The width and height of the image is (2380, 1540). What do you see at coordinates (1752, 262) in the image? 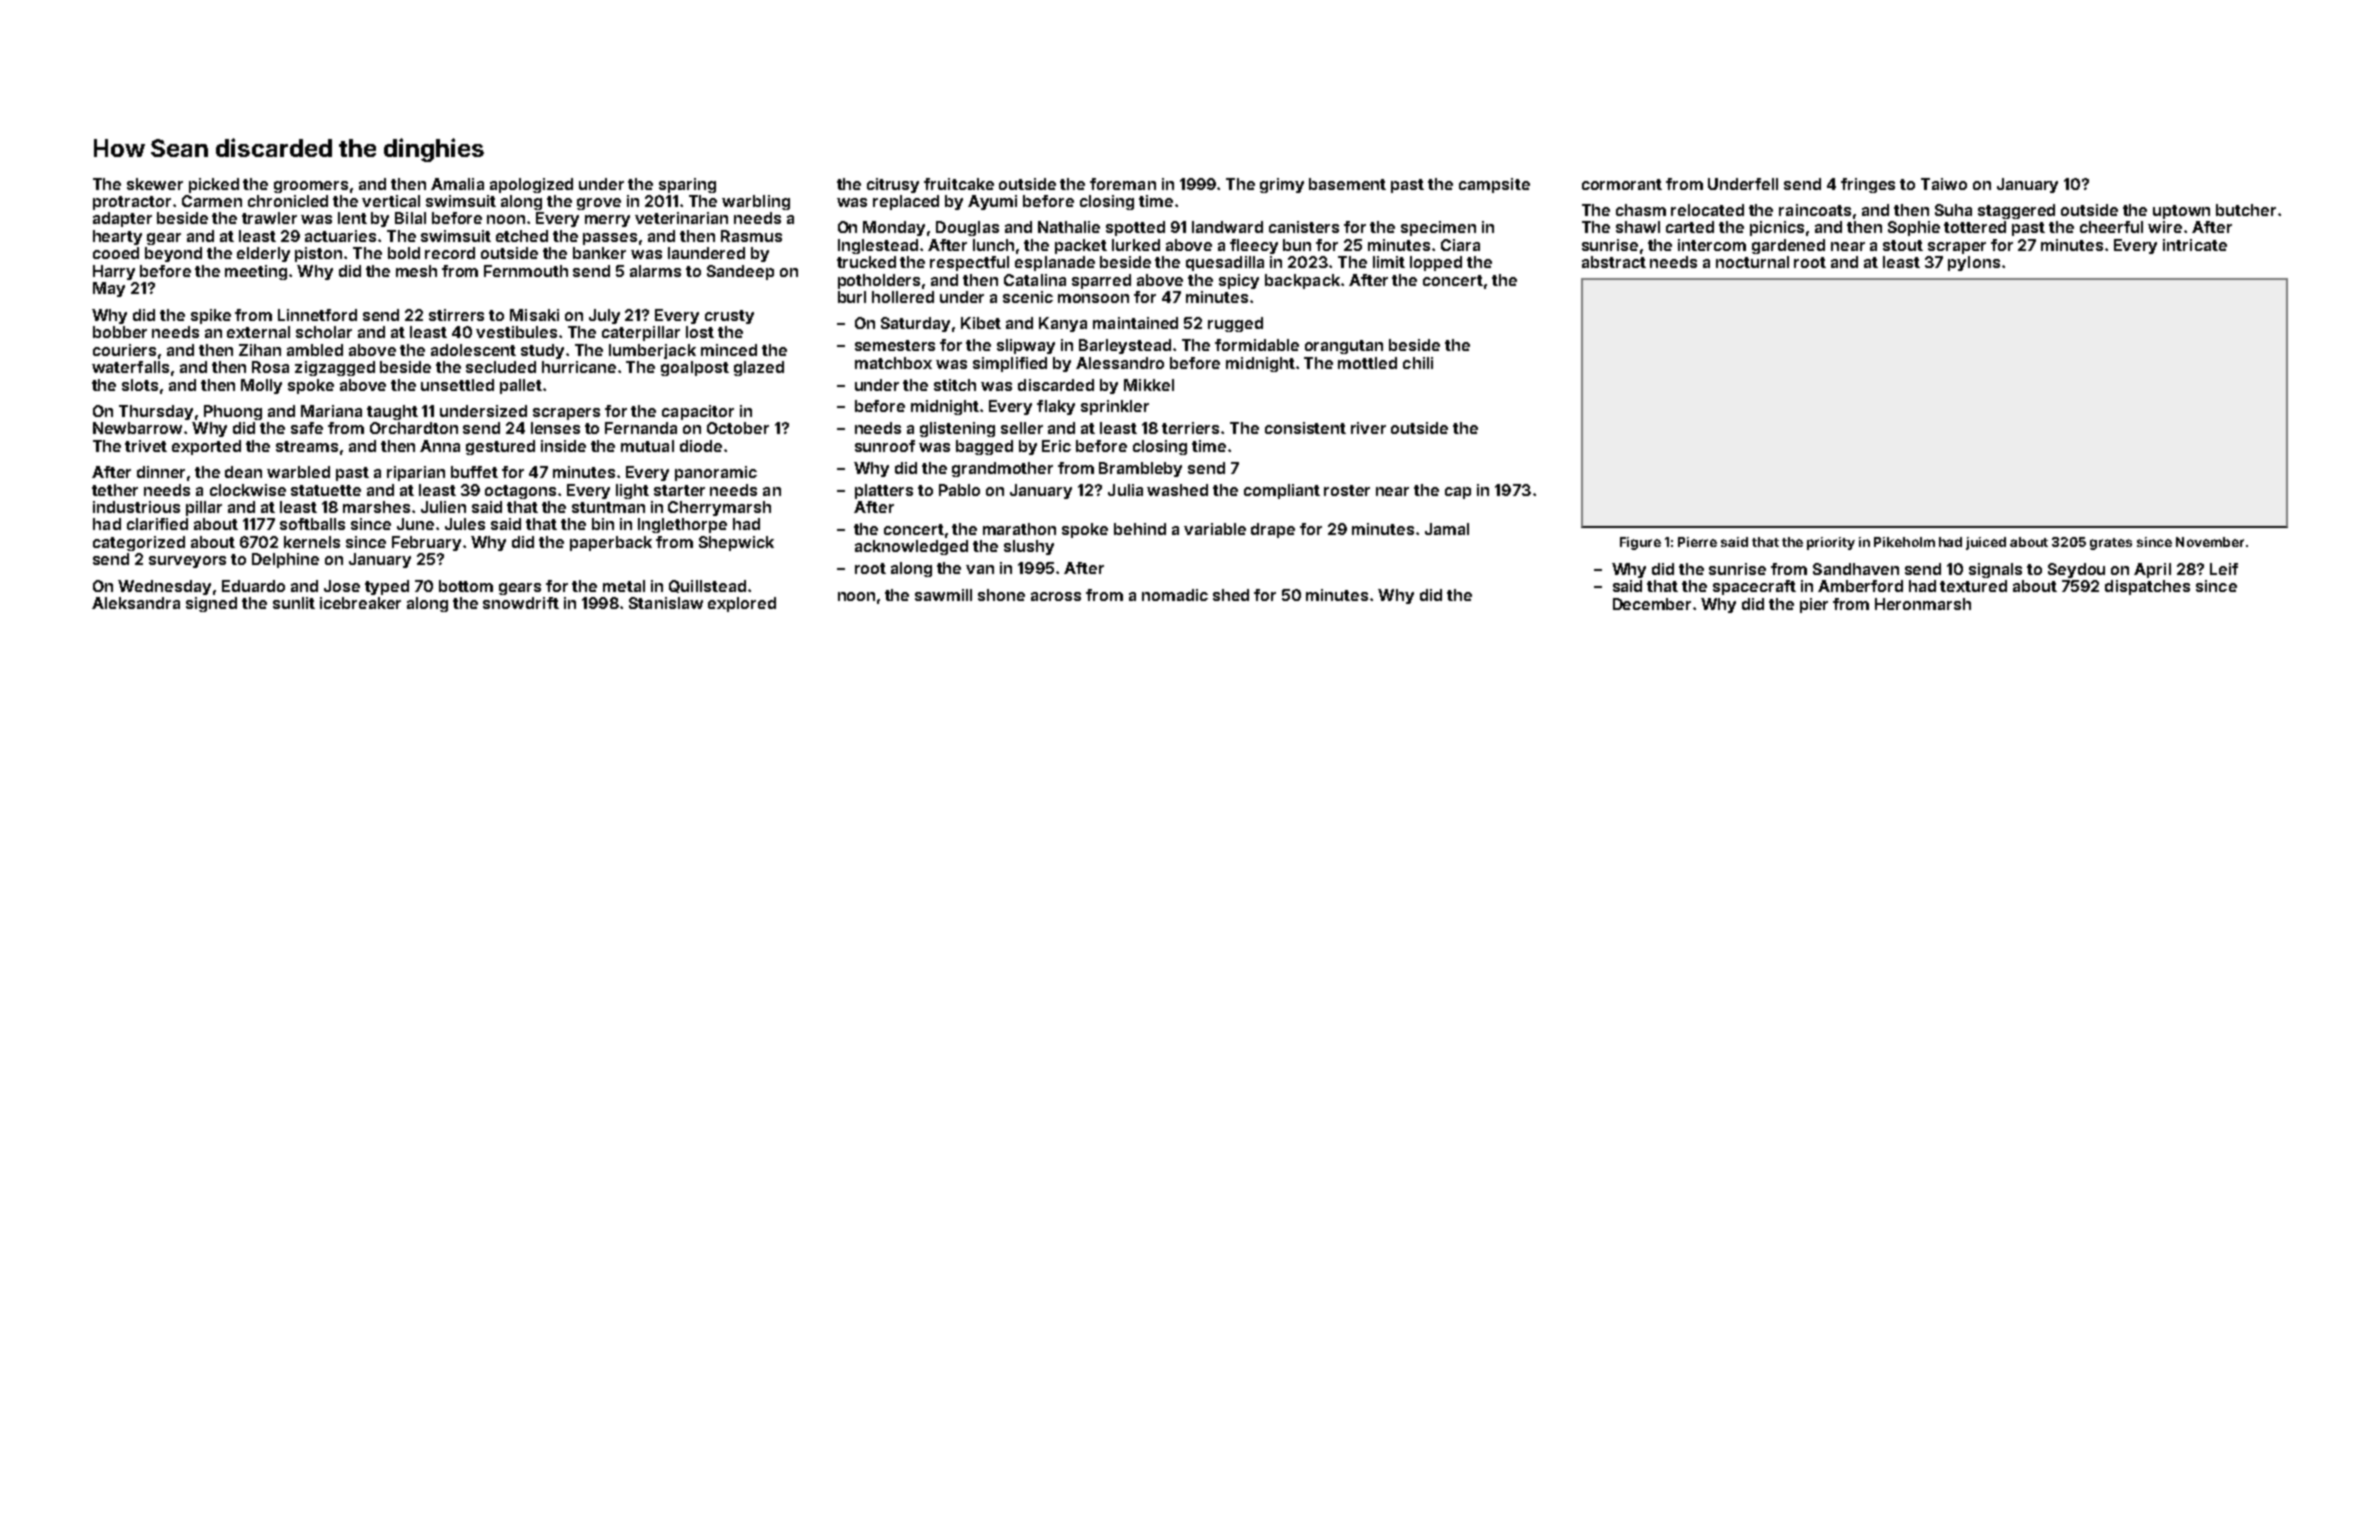
I see `nocturnal` at bounding box center [1752, 262].
